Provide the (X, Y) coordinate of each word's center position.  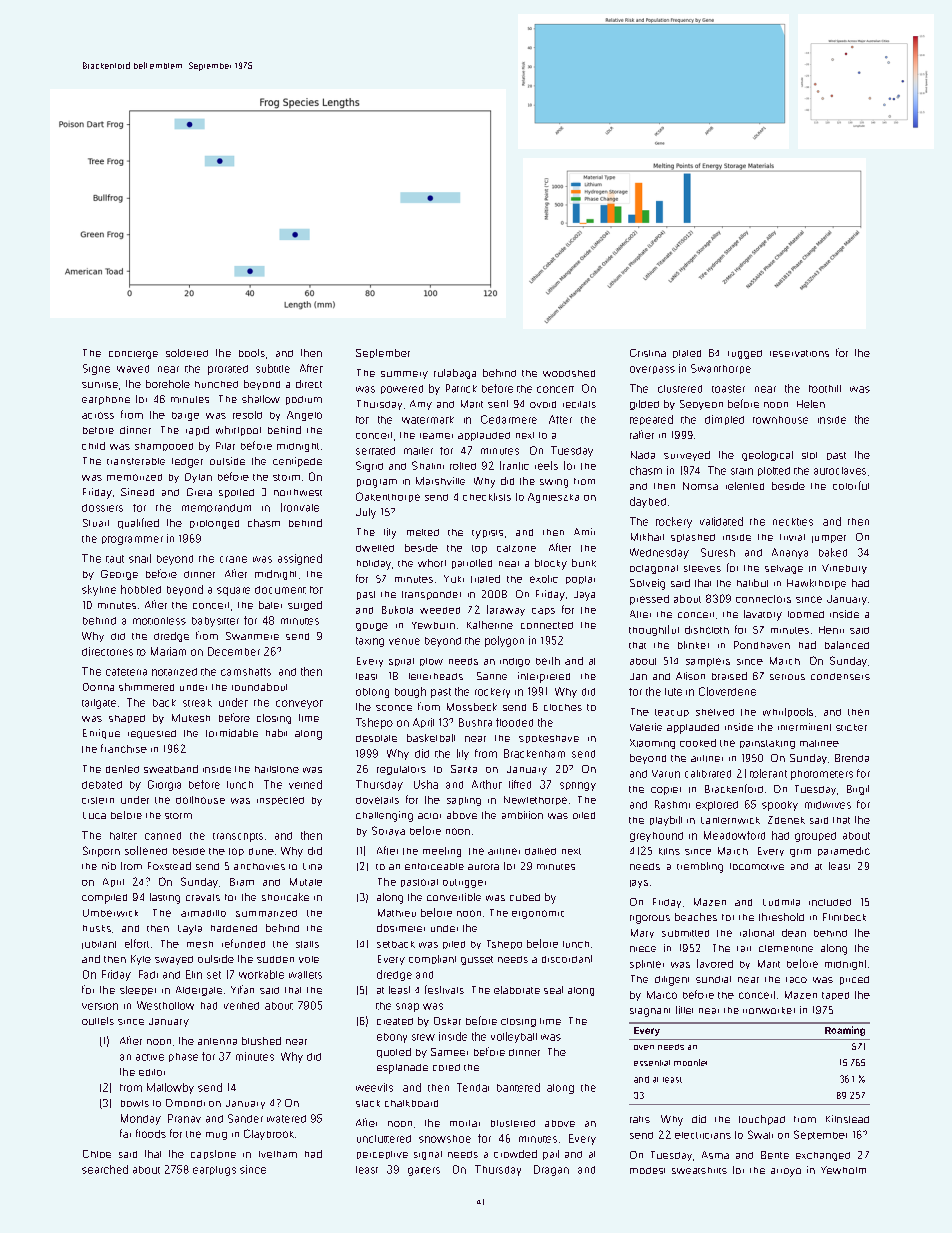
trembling (700, 867)
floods (151, 1133)
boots (252, 353)
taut (115, 559)
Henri (831, 630)
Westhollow (165, 1005)
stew (423, 1037)
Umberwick (110, 913)
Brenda (852, 758)
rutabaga (455, 374)
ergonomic (538, 914)
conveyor (299, 704)
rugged (745, 354)
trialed (485, 579)
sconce (394, 708)
